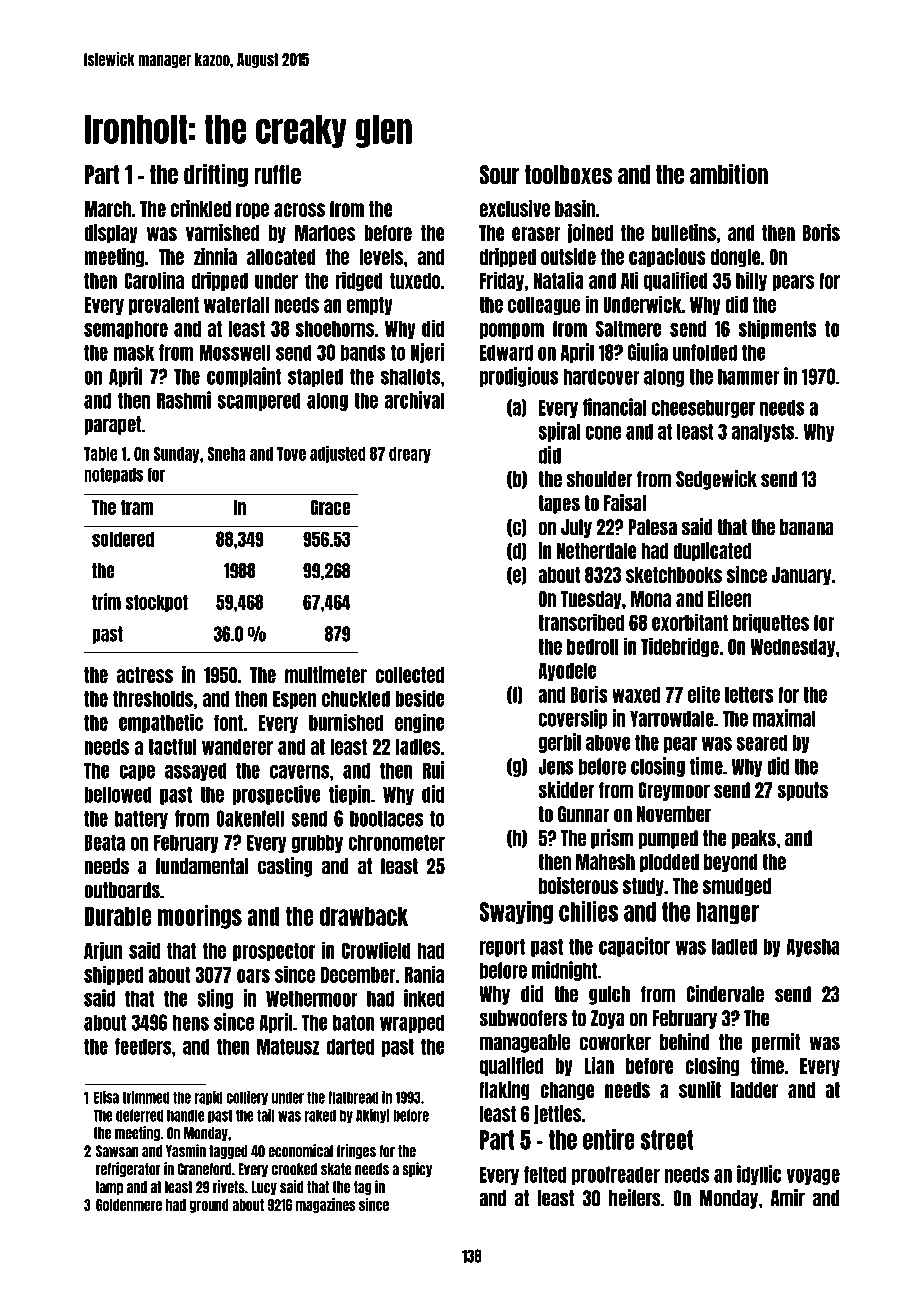 The image size is (924, 1314). What do you see at coordinates (502, 947) in the image?
I see `report` at bounding box center [502, 947].
